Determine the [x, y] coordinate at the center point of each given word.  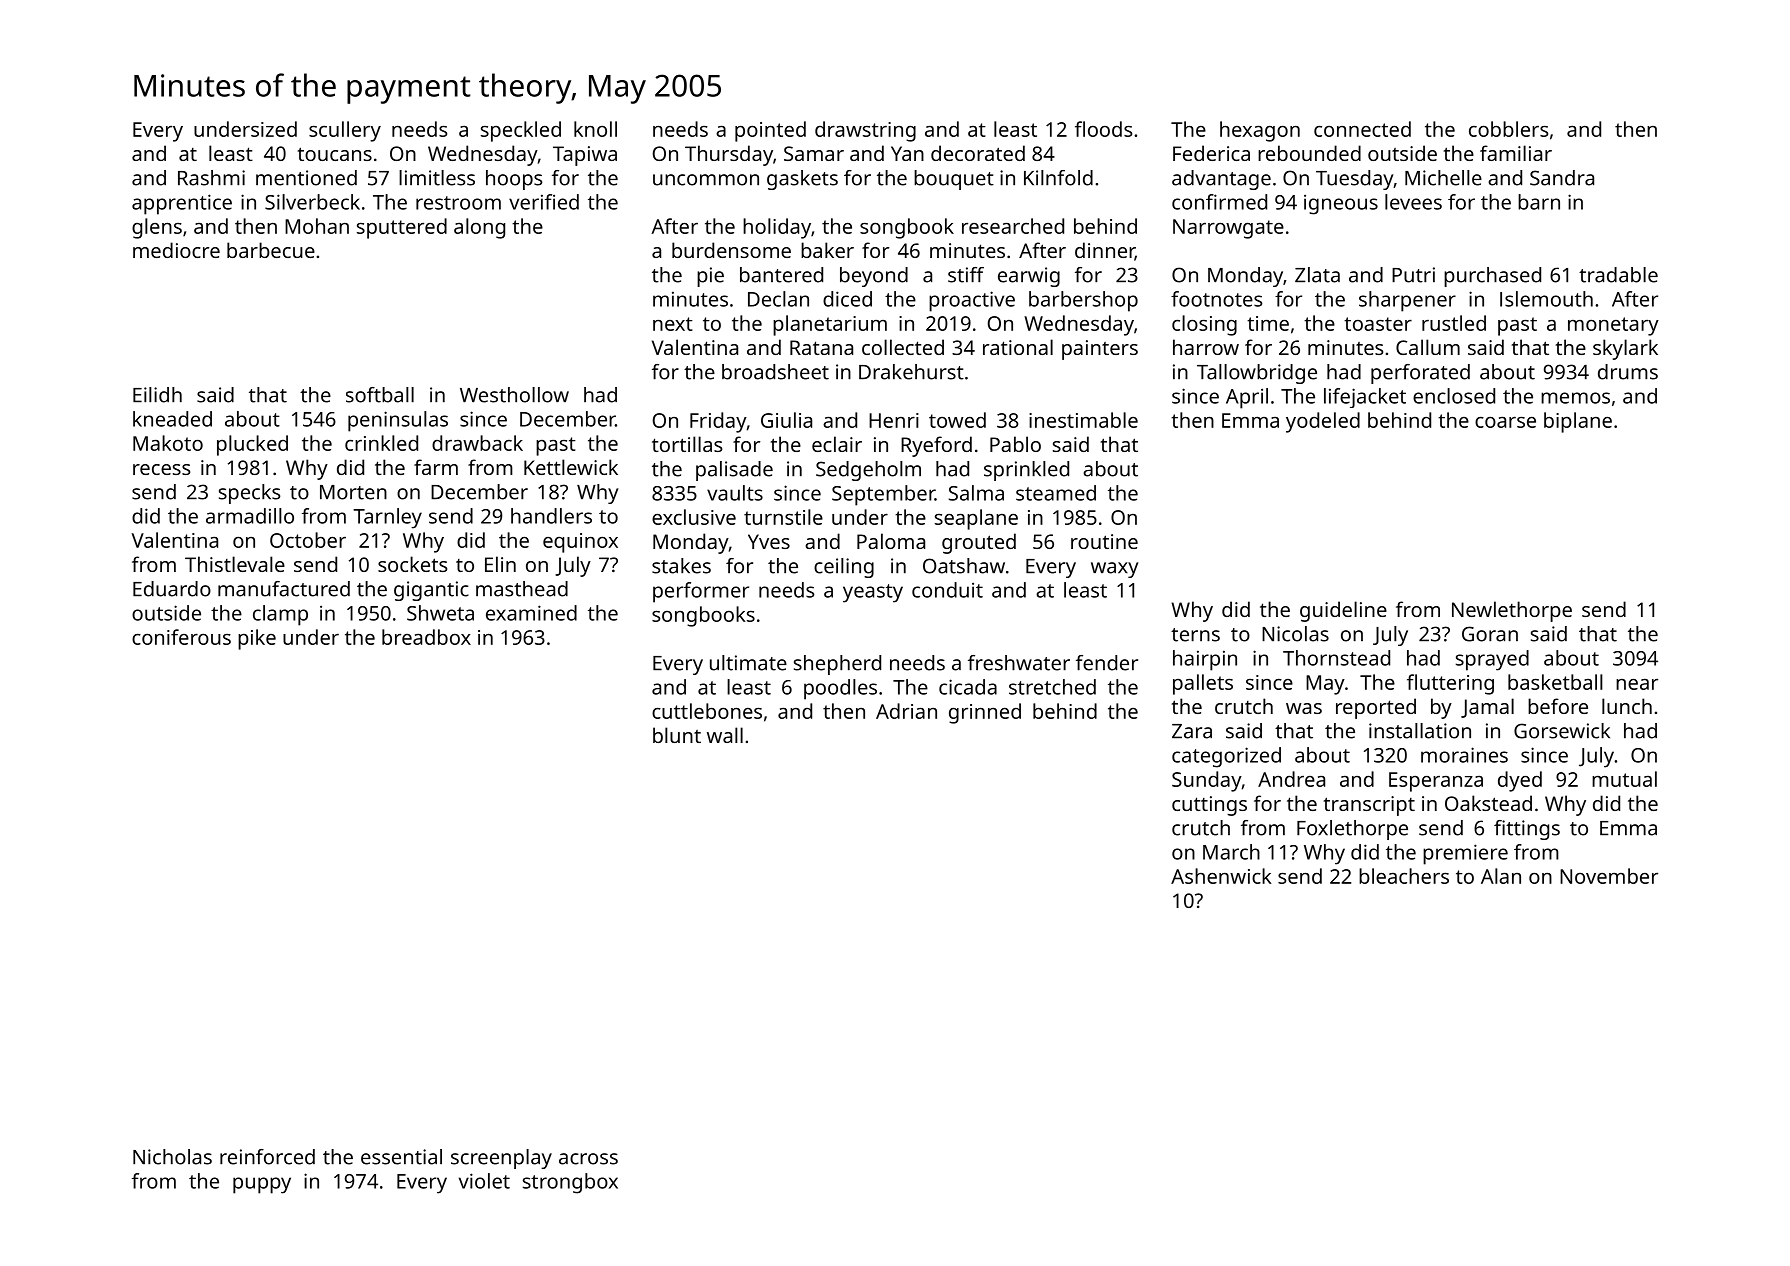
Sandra [1562, 178]
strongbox [570, 1183]
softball [380, 395]
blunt [677, 735]
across [588, 1159]
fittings [1527, 830]
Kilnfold [1058, 178]
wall [725, 735]
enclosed [1454, 396]
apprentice [182, 204]
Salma [976, 493]
